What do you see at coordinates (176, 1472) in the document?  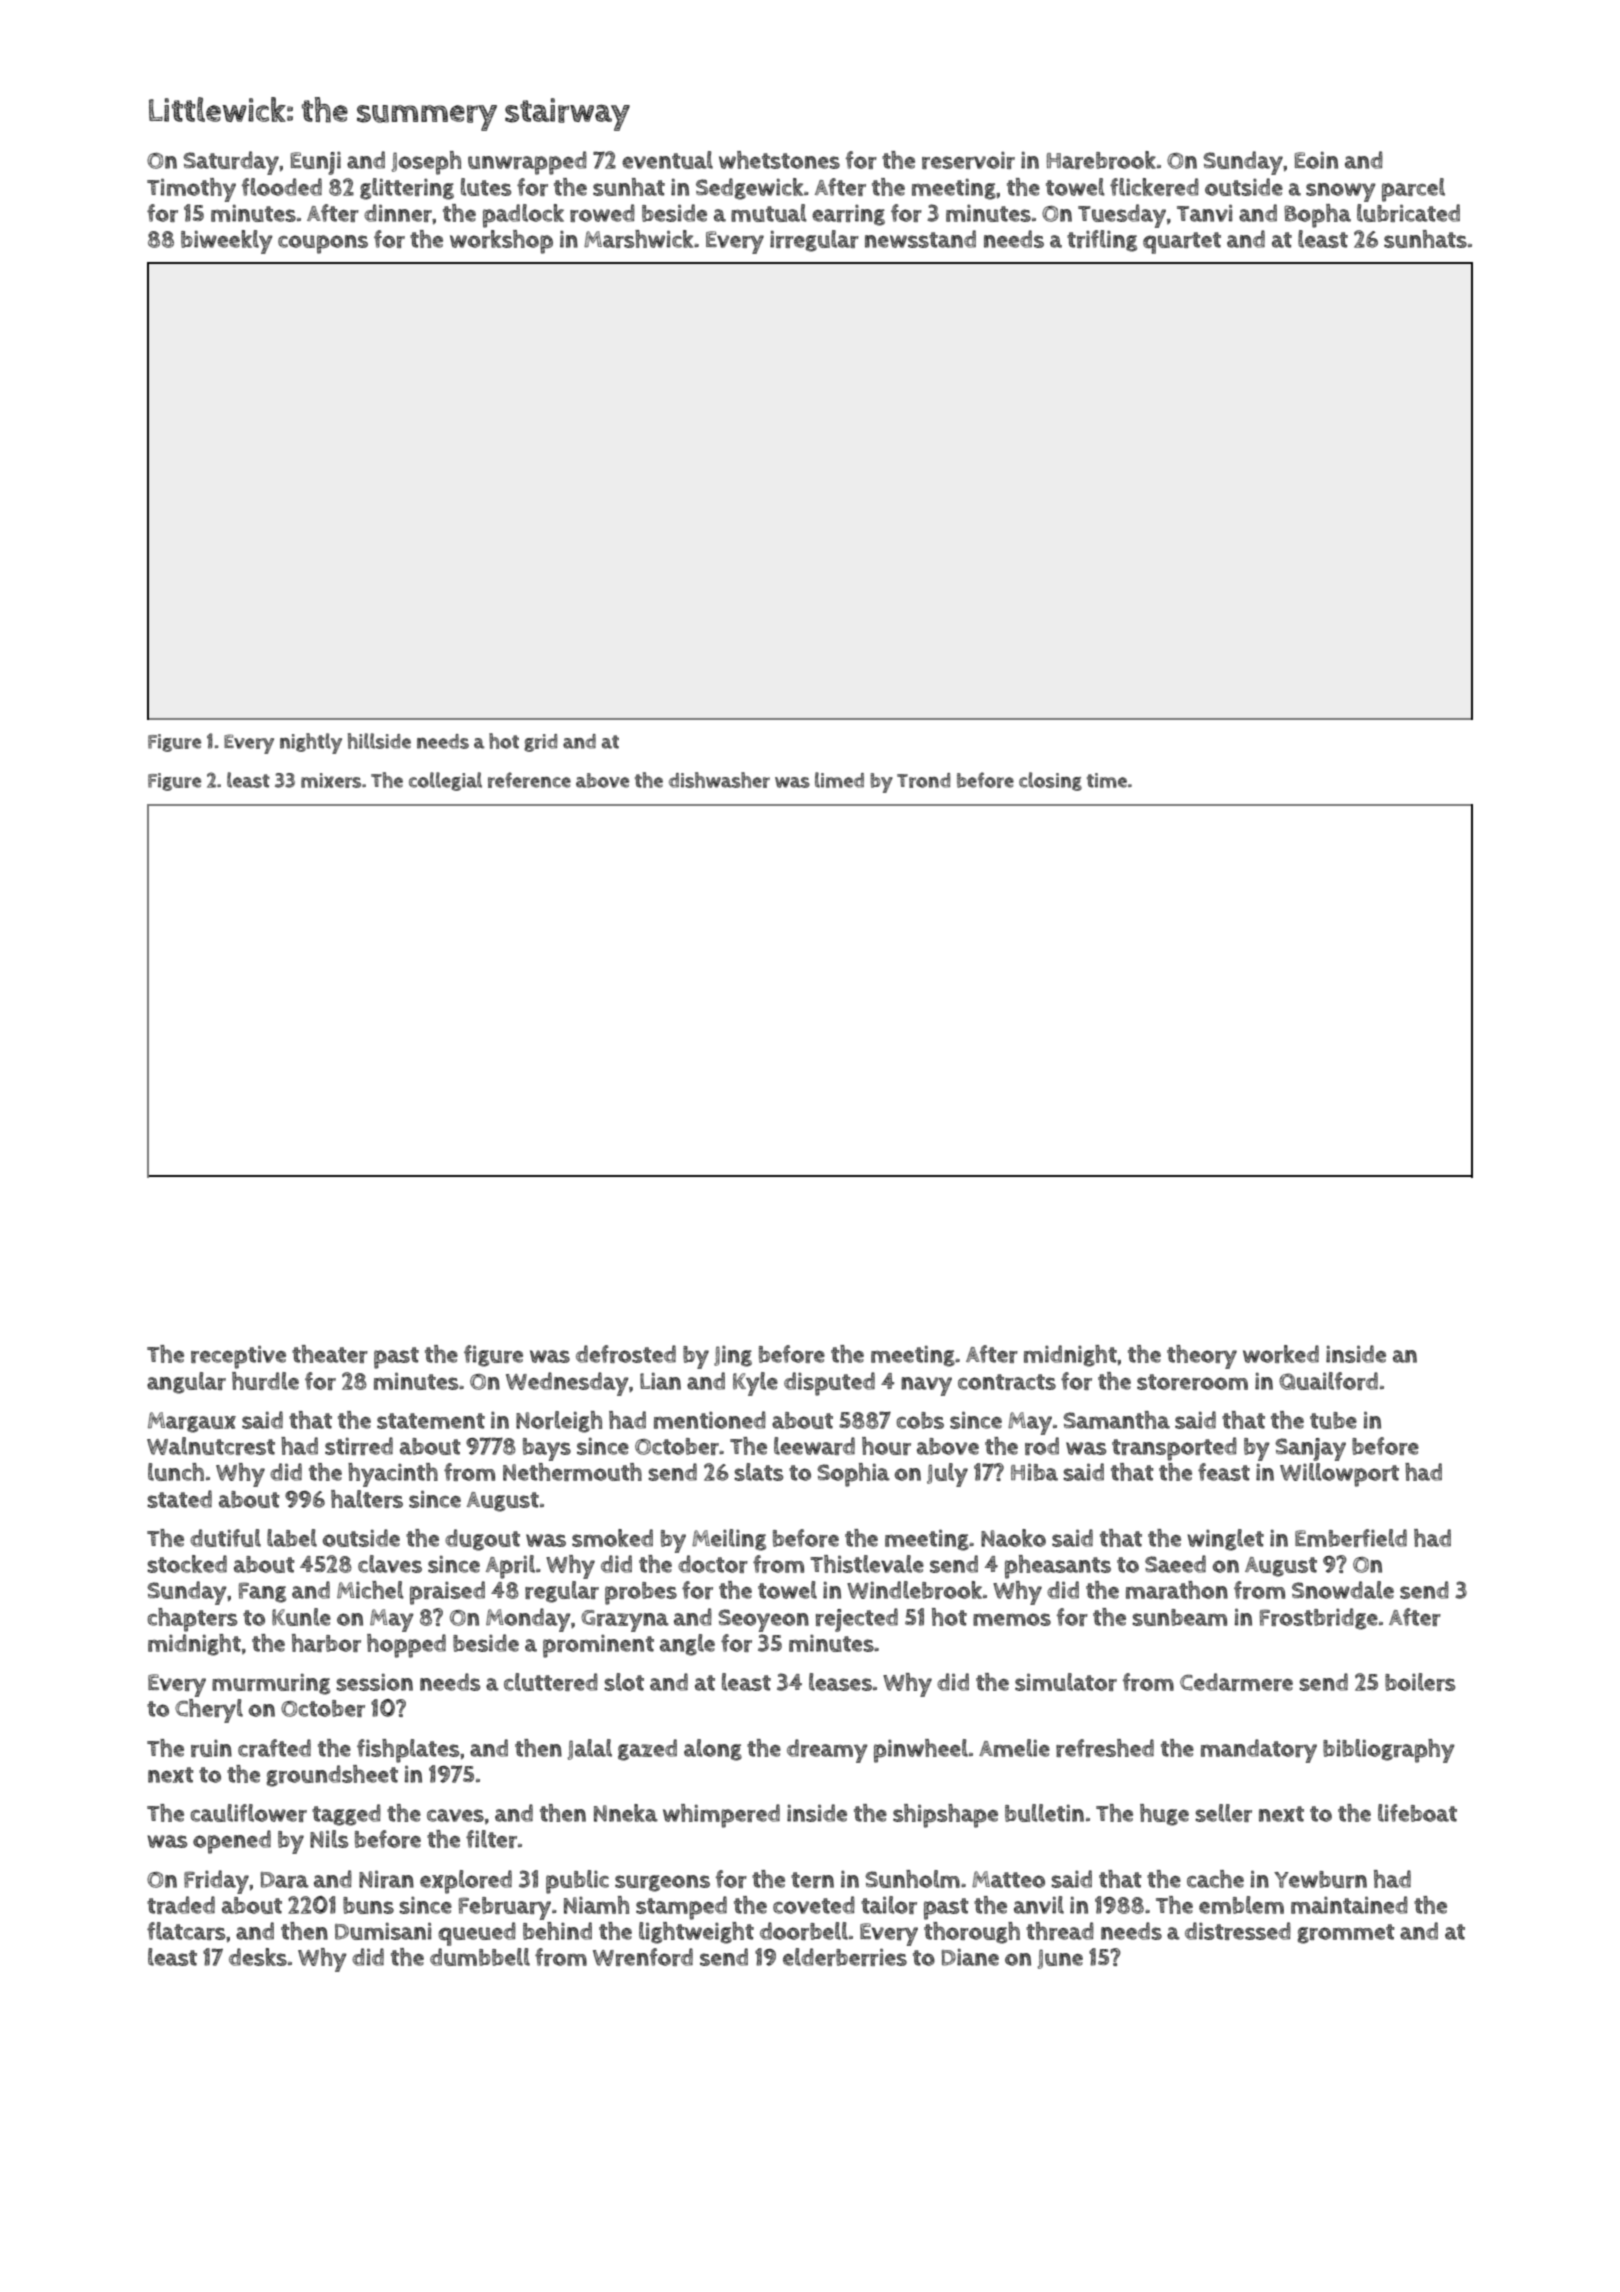 I see `lunch` at bounding box center [176, 1472].
